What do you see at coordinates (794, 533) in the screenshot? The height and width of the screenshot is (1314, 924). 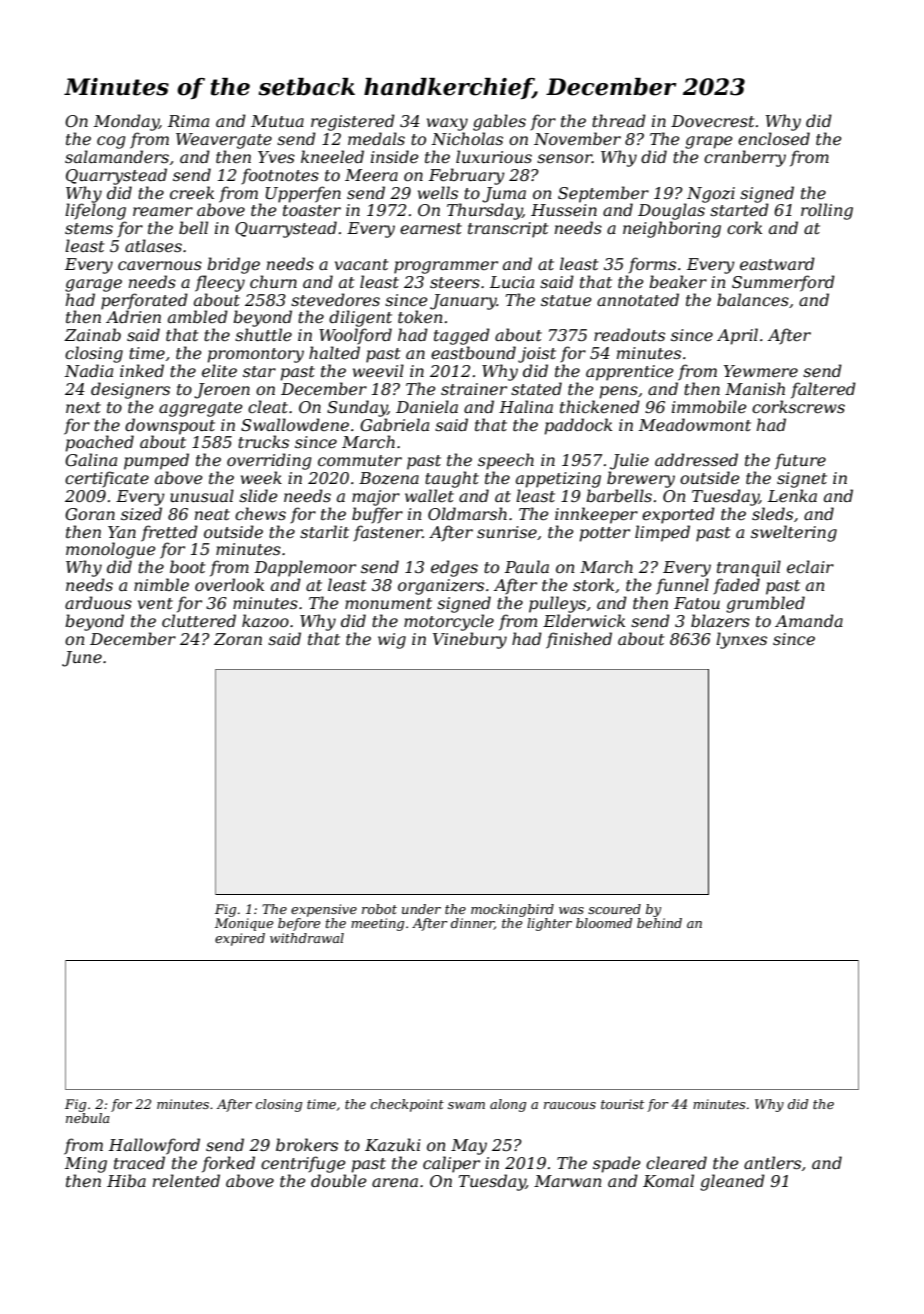 I see `sweltering` at bounding box center [794, 533].
